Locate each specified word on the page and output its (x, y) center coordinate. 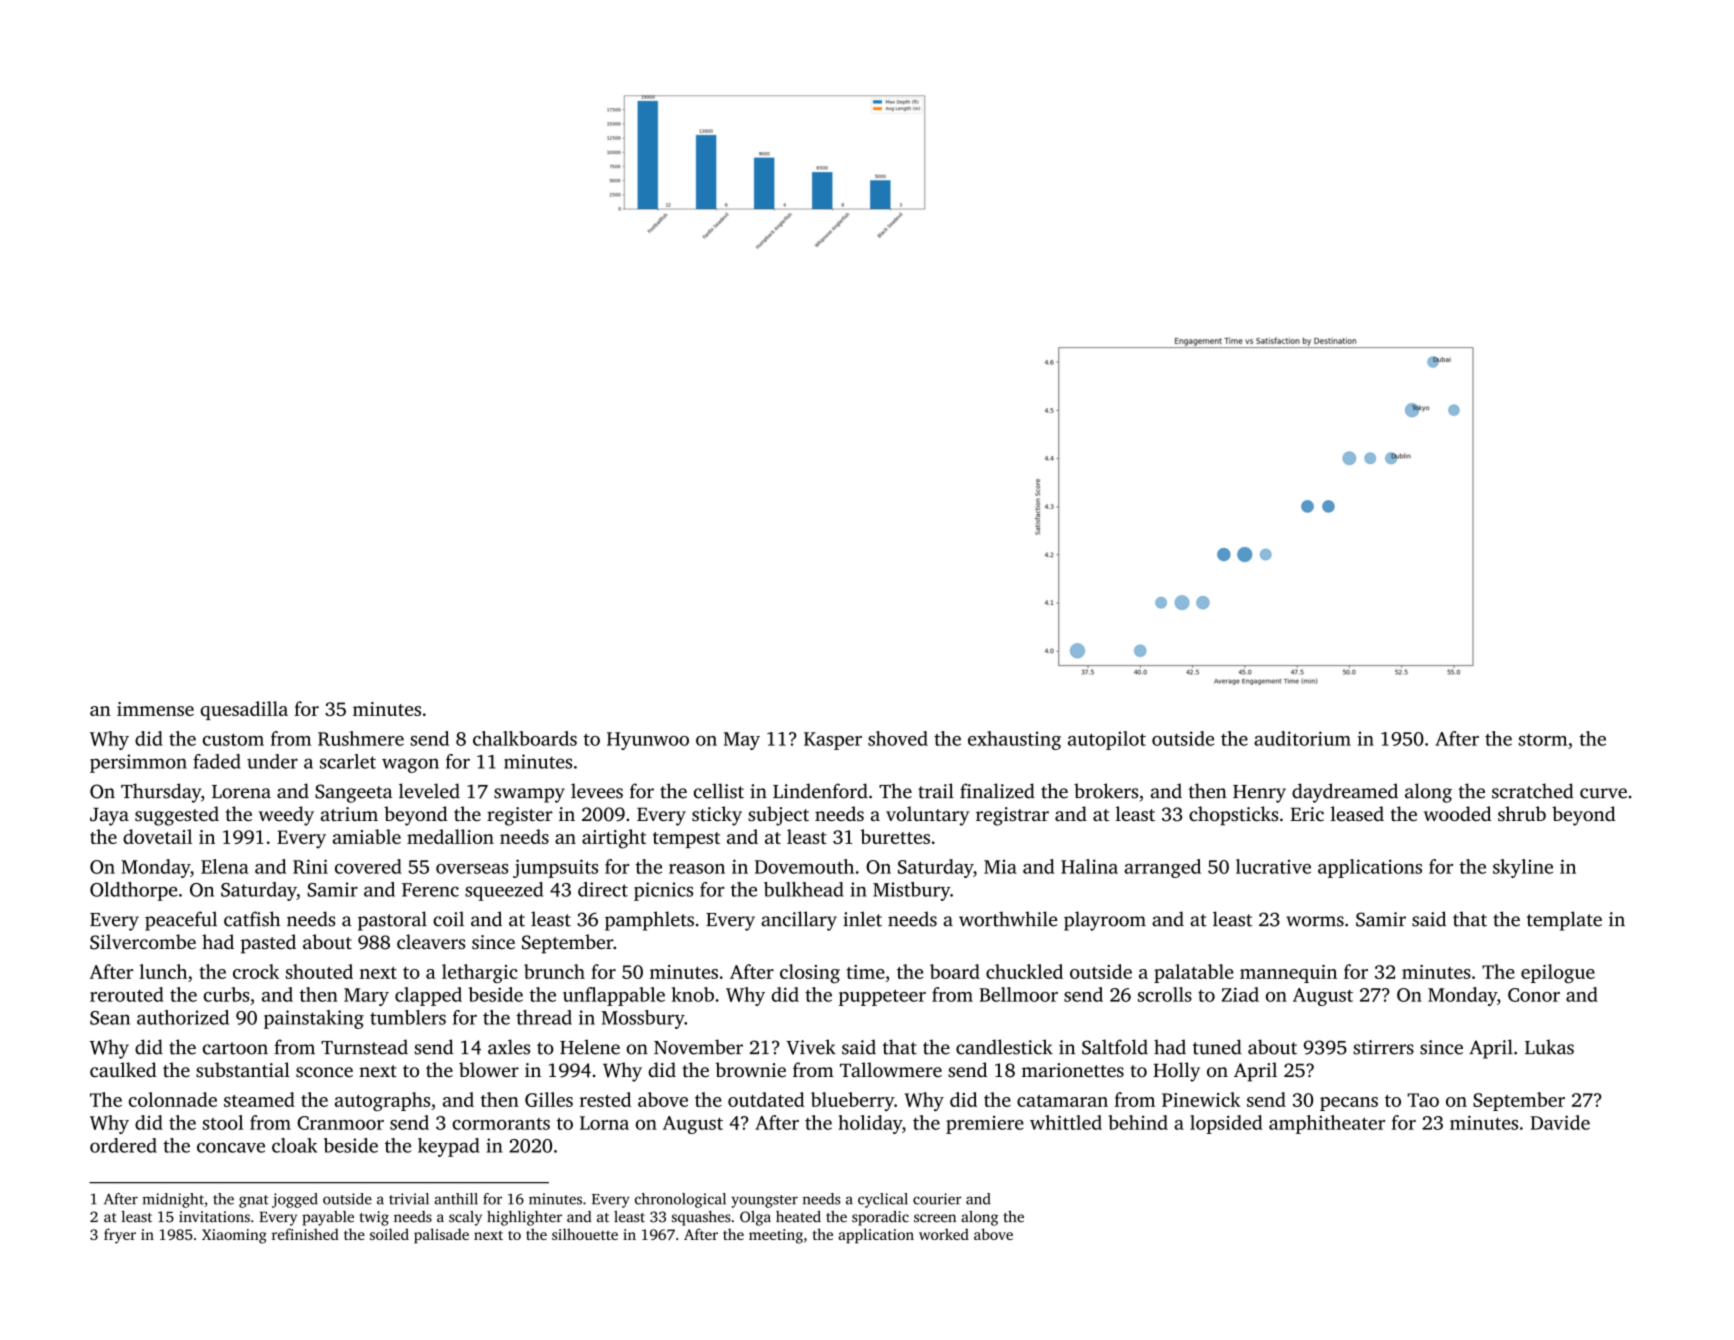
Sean (110, 1018)
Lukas (1549, 1047)
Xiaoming (234, 1236)
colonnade (173, 1099)
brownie (750, 1069)
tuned (1217, 1047)
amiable (367, 836)
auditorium (1302, 738)
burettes (895, 836)
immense (155, 709)
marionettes (1073, 1070)
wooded (1457, 813)
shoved (898, 738)
